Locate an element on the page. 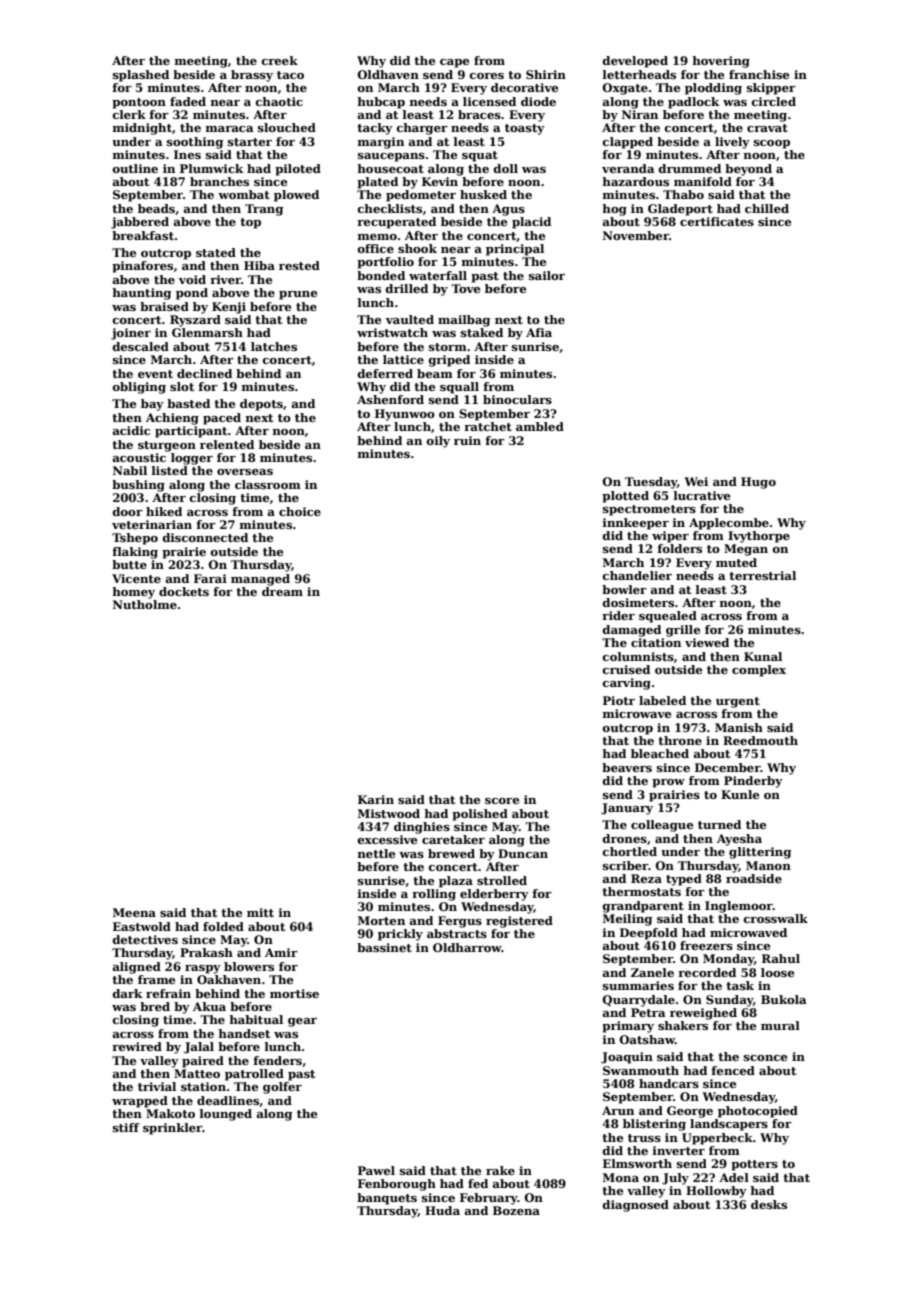 Image resolution: width=924 pixels, height=1308 pixels. Meena is located at coordinates (134, 912).
